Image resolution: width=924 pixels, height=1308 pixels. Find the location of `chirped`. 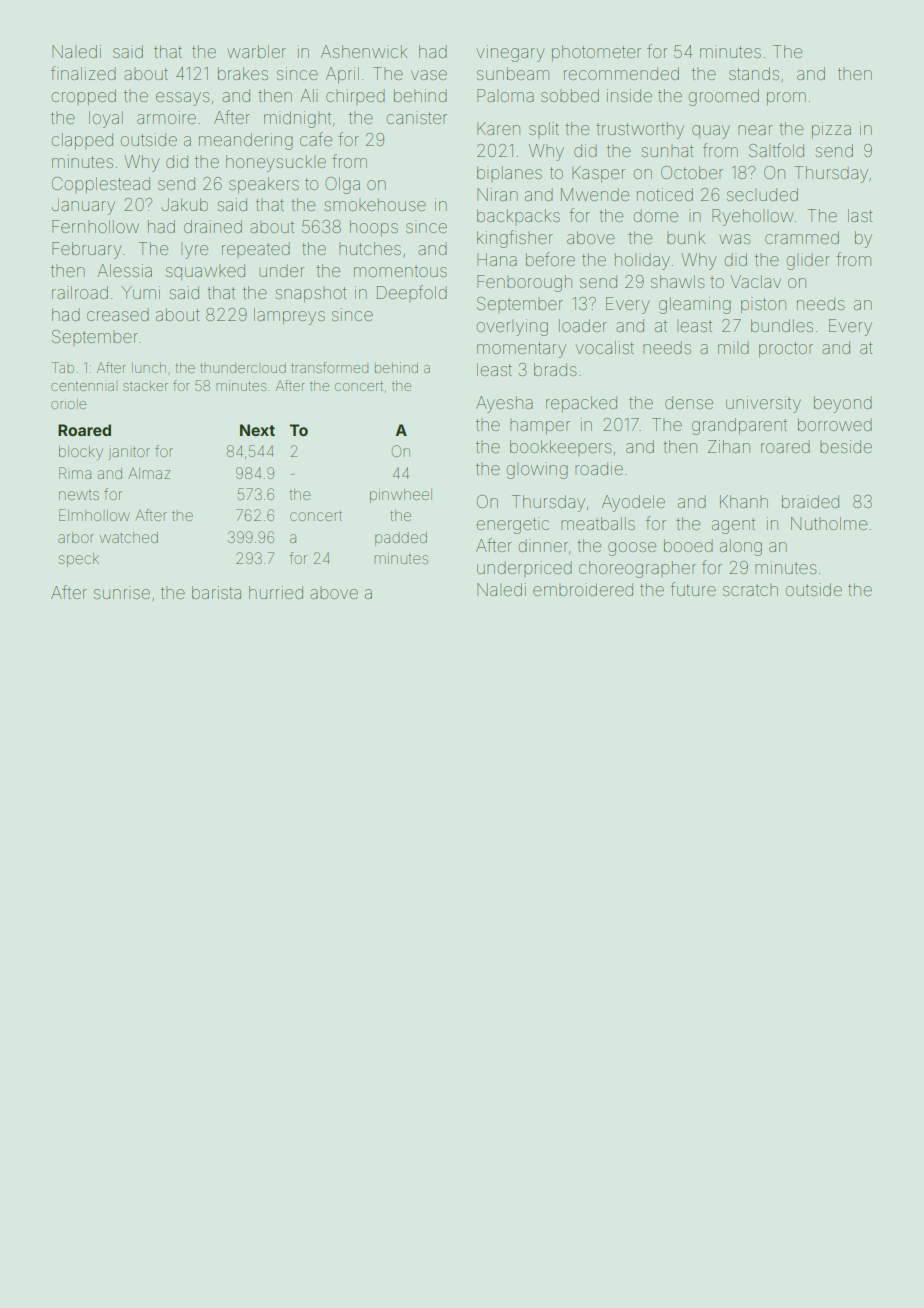

chirped is located at coordinates (355, 97).
